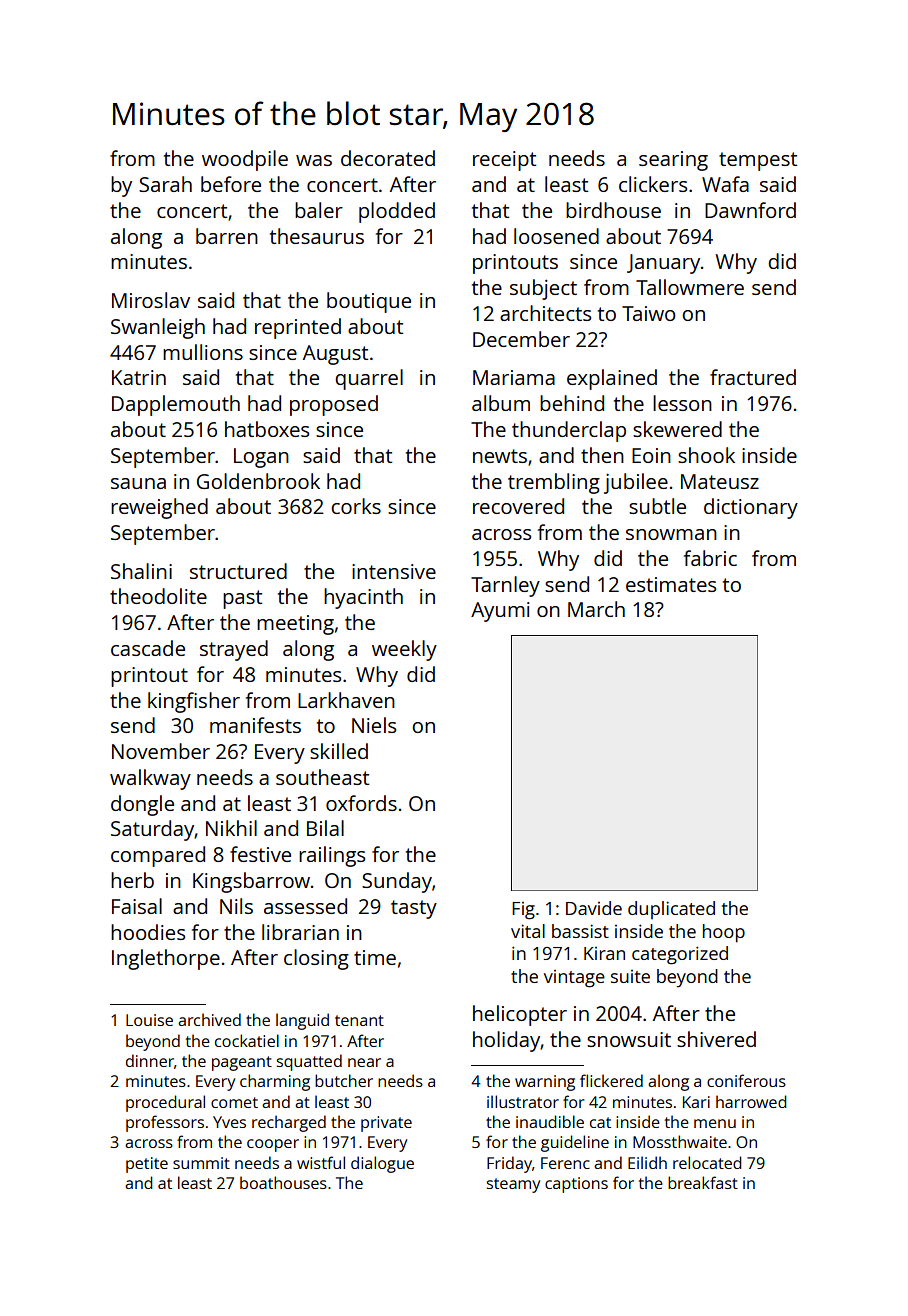 Image resolution: width=908 pixels, height=1316 pixels. Describe the element at coordinates (335, 355) in the document. I see `August` at that location.
